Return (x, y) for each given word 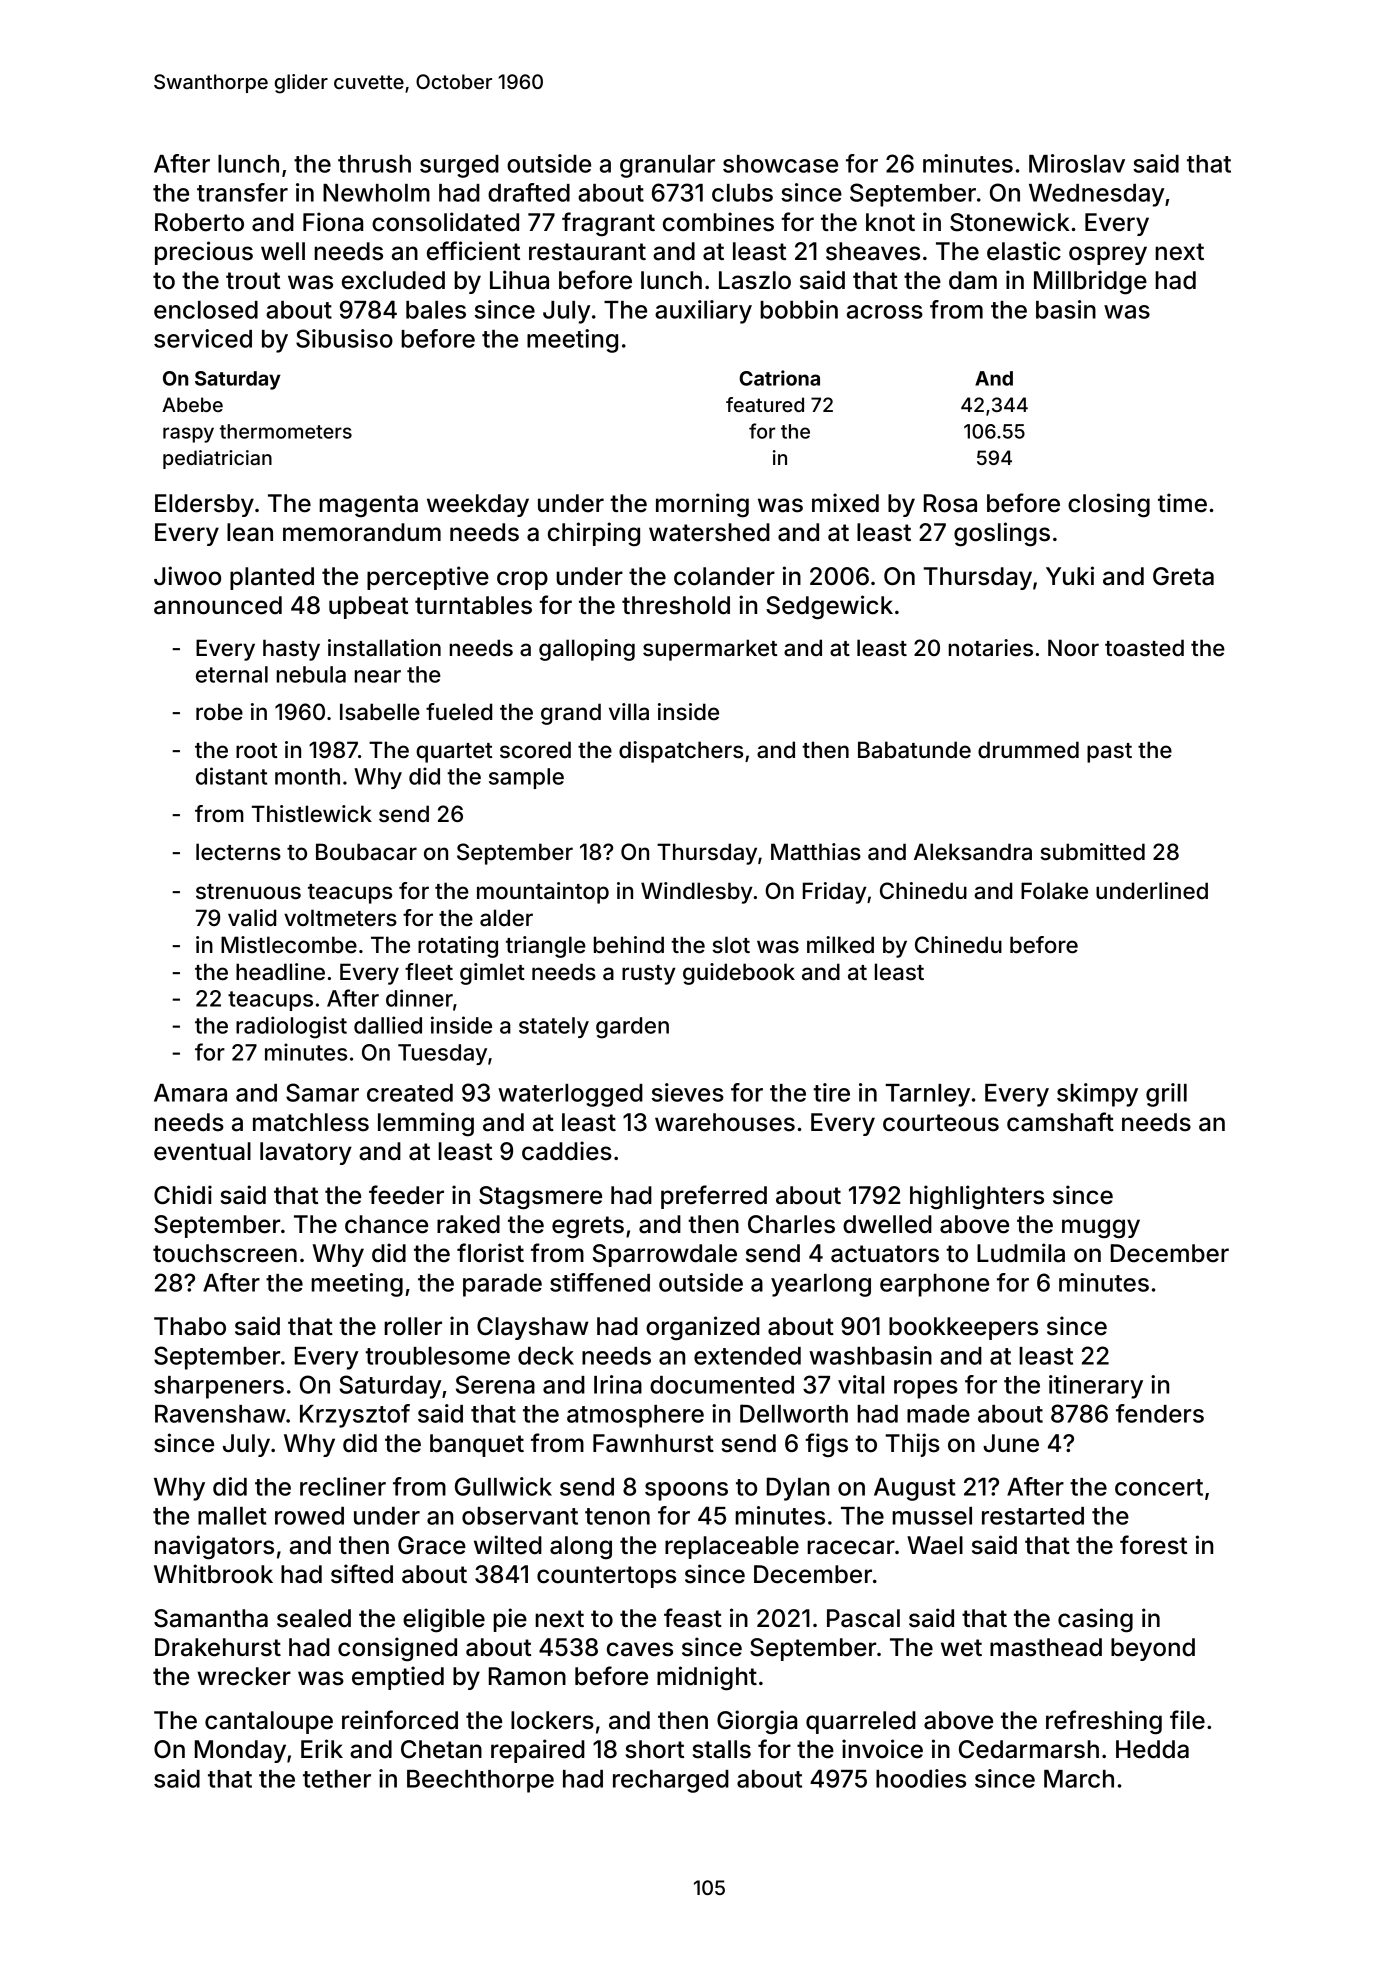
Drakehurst (218, 1647)
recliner (343, 1486)
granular (667, 166)
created (410, 1093)
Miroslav (1077, 163)
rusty (649, 975)
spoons (686, 1491)
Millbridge (1090, 282)
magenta (368, 506)
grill (1166, 1095)
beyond (1153, 1649)
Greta (1183, 576)
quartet (454, 753)
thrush (374, 164)
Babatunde (914, 750)
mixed (845, 503)
